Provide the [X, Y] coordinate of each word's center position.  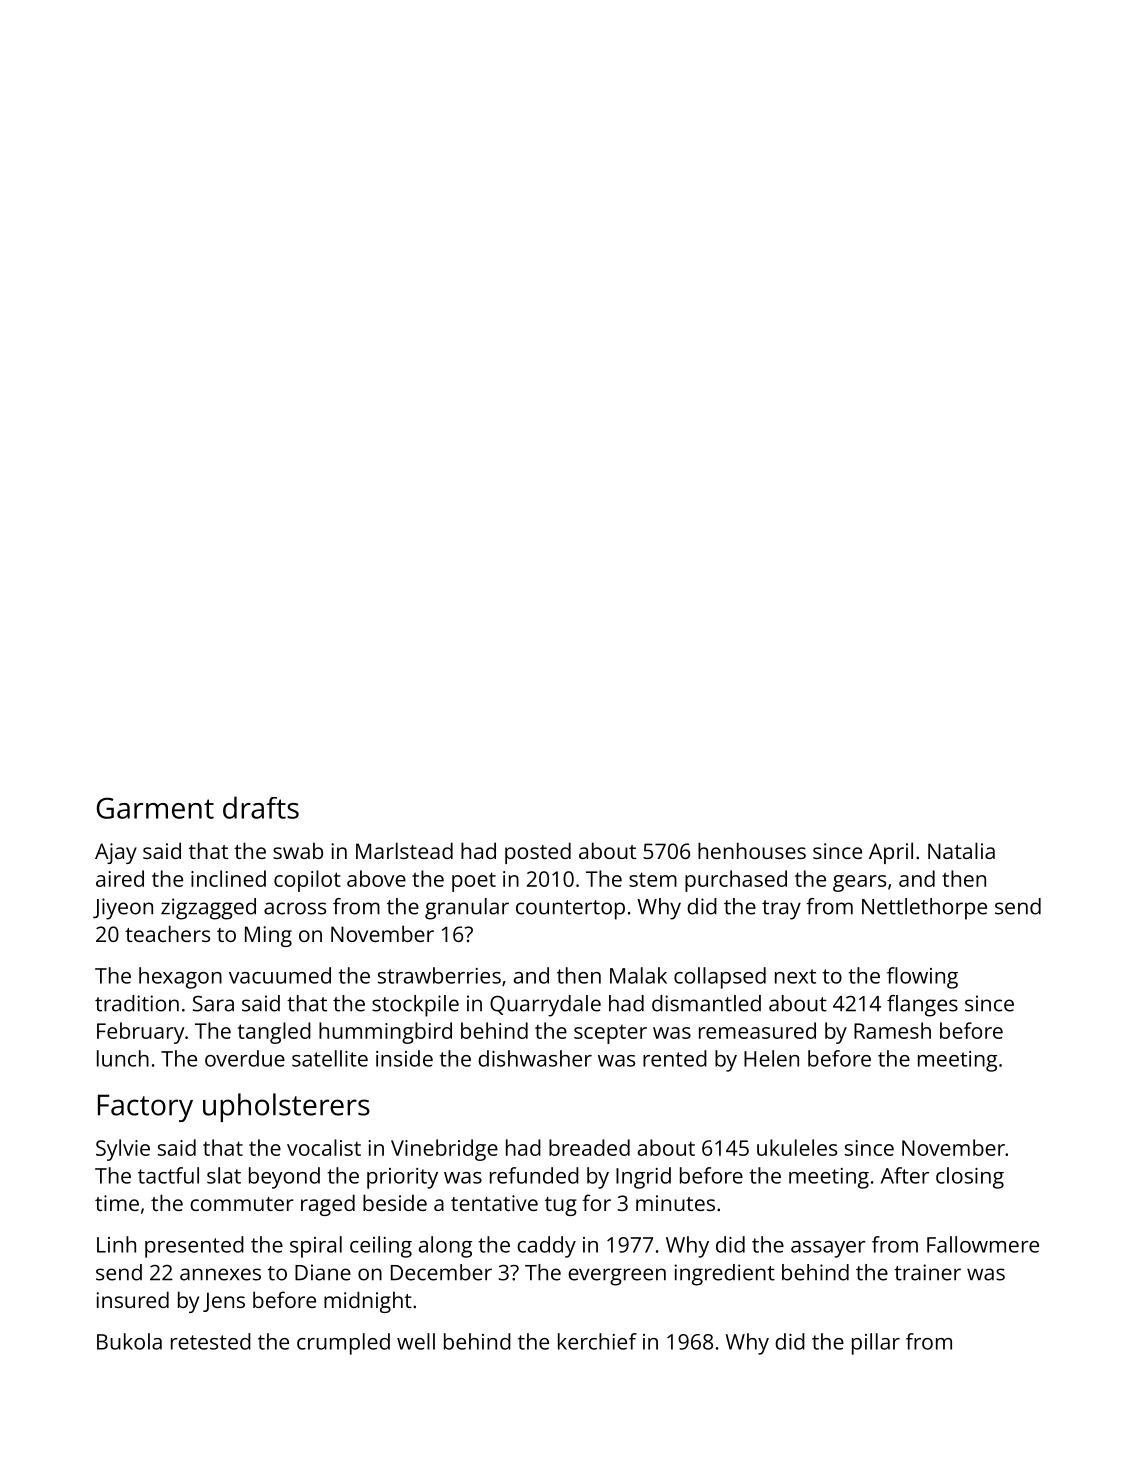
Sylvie [123, 1150]
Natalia [961, 850]
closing [970, 1178]
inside [404, 1058]
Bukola [129, 1341]
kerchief [597, 1341]
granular [467, 909]
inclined [228, 878]
